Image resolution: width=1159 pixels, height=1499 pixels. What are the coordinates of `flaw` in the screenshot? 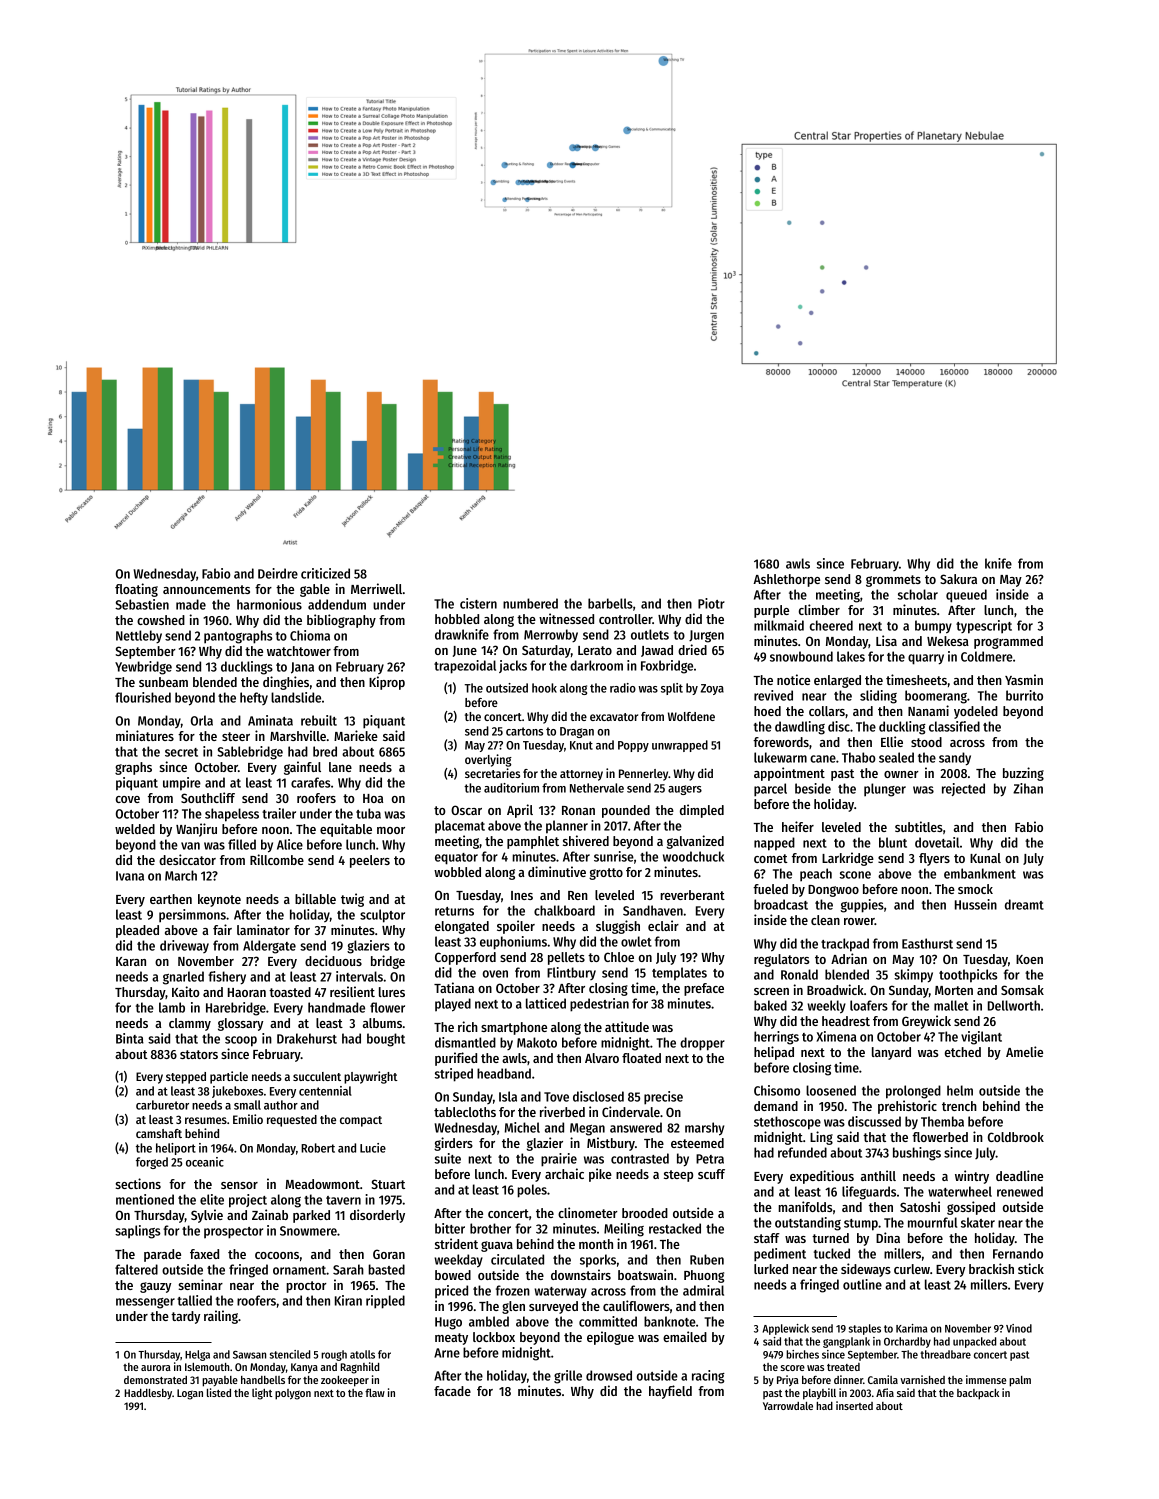 It's located at (375, 1392).
